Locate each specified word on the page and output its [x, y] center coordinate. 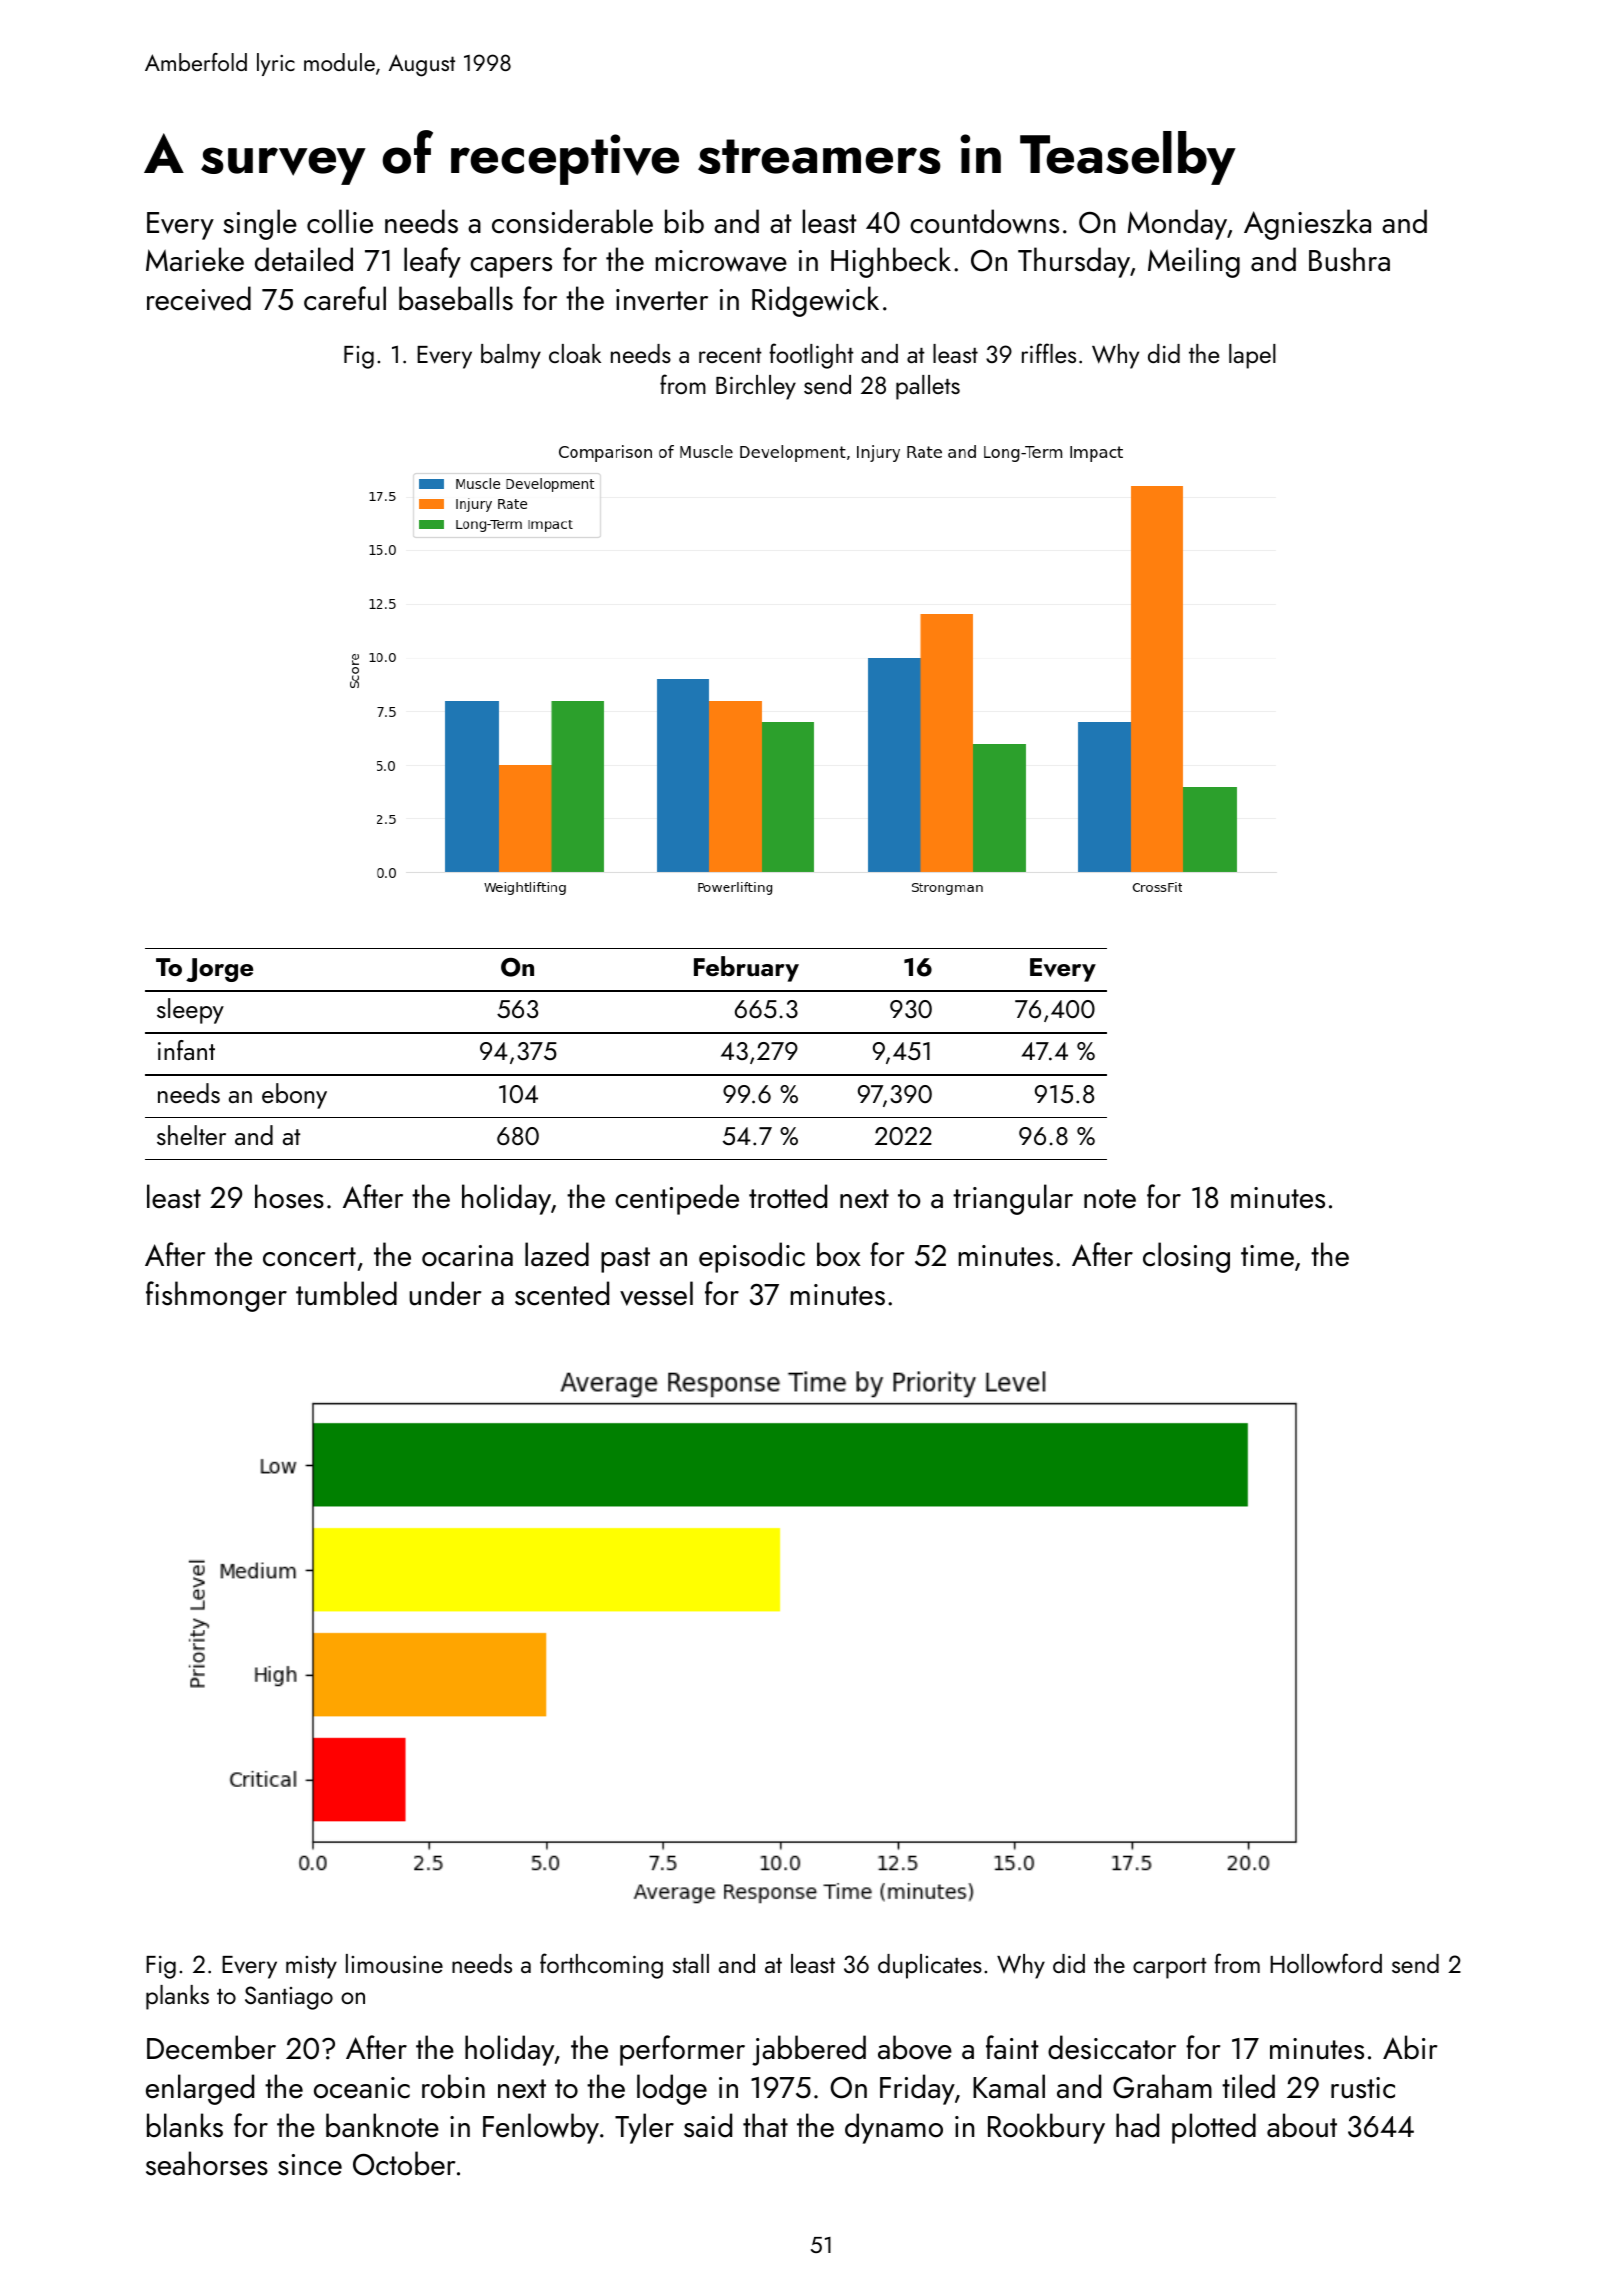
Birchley [756, 387]
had [1137, 2125]
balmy [511, 356]
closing [1186, 1257]
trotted [788, 1196]
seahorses [207, 2163]
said [708, 2125]
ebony [294, 1096]
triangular [1013, 1199]
